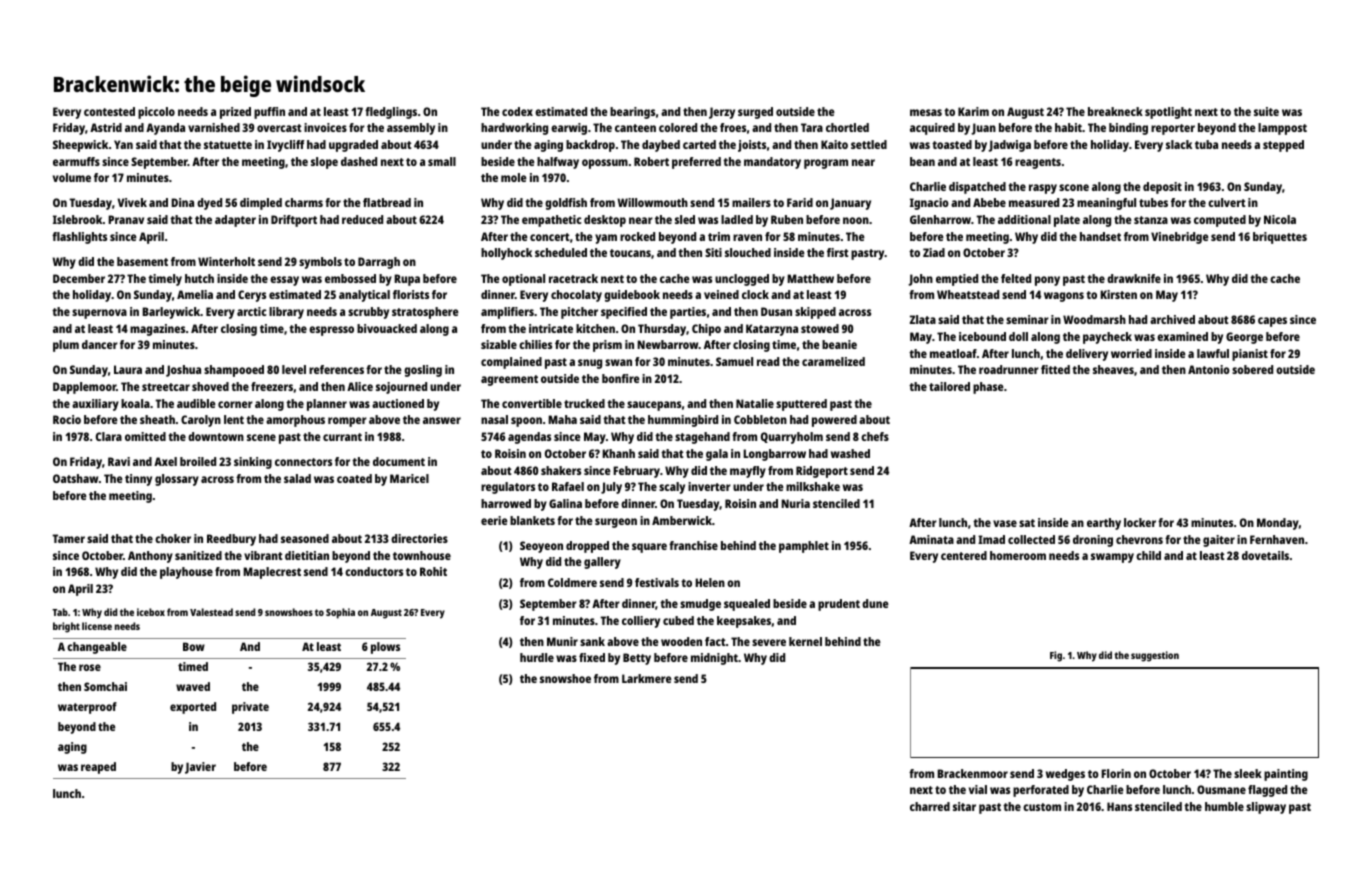  What do you see at coordinates (68, 538) in the page?
I see `Tamer` at bounding box center [68, 538].
